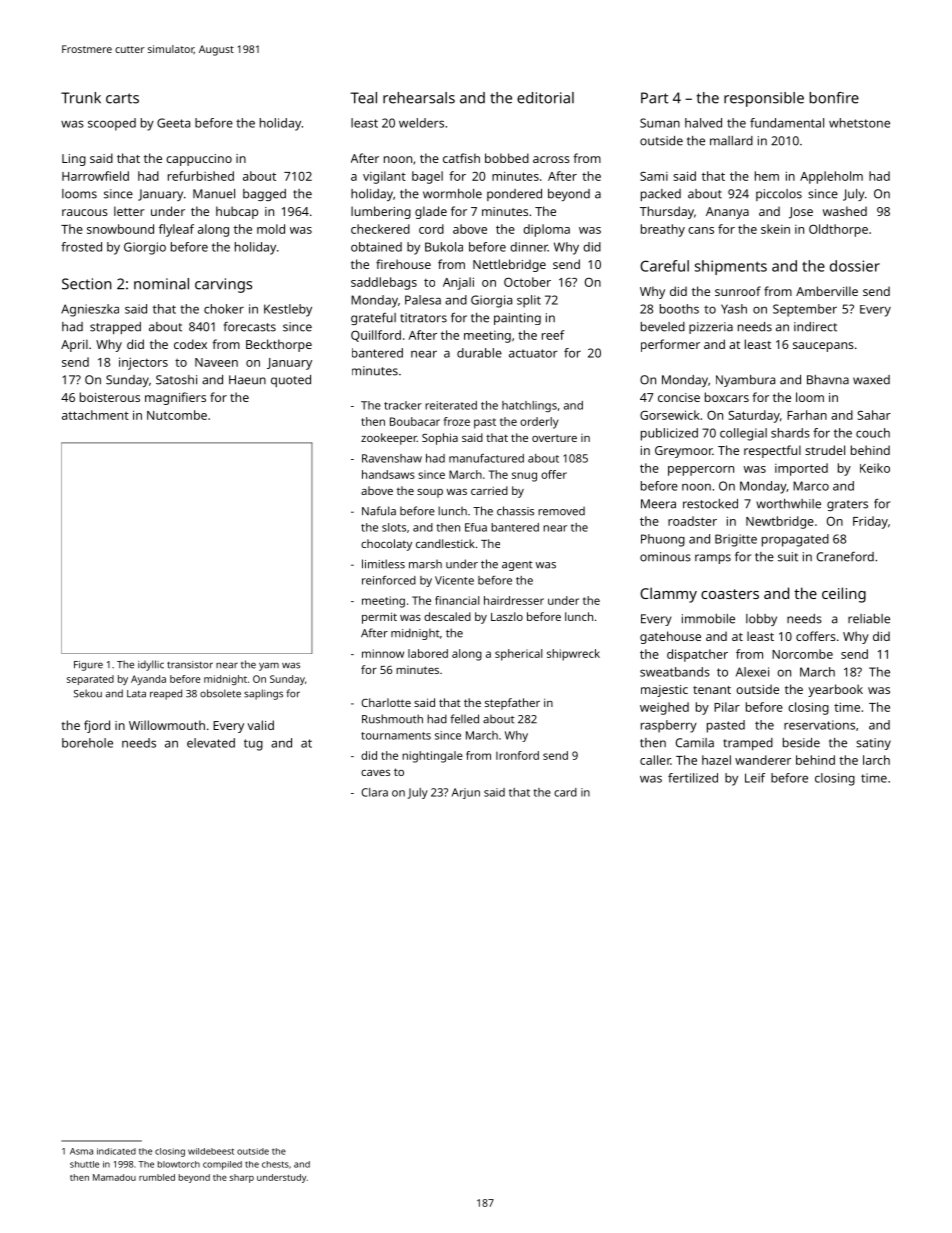  I want to click on raucous, so click(85, 212).
